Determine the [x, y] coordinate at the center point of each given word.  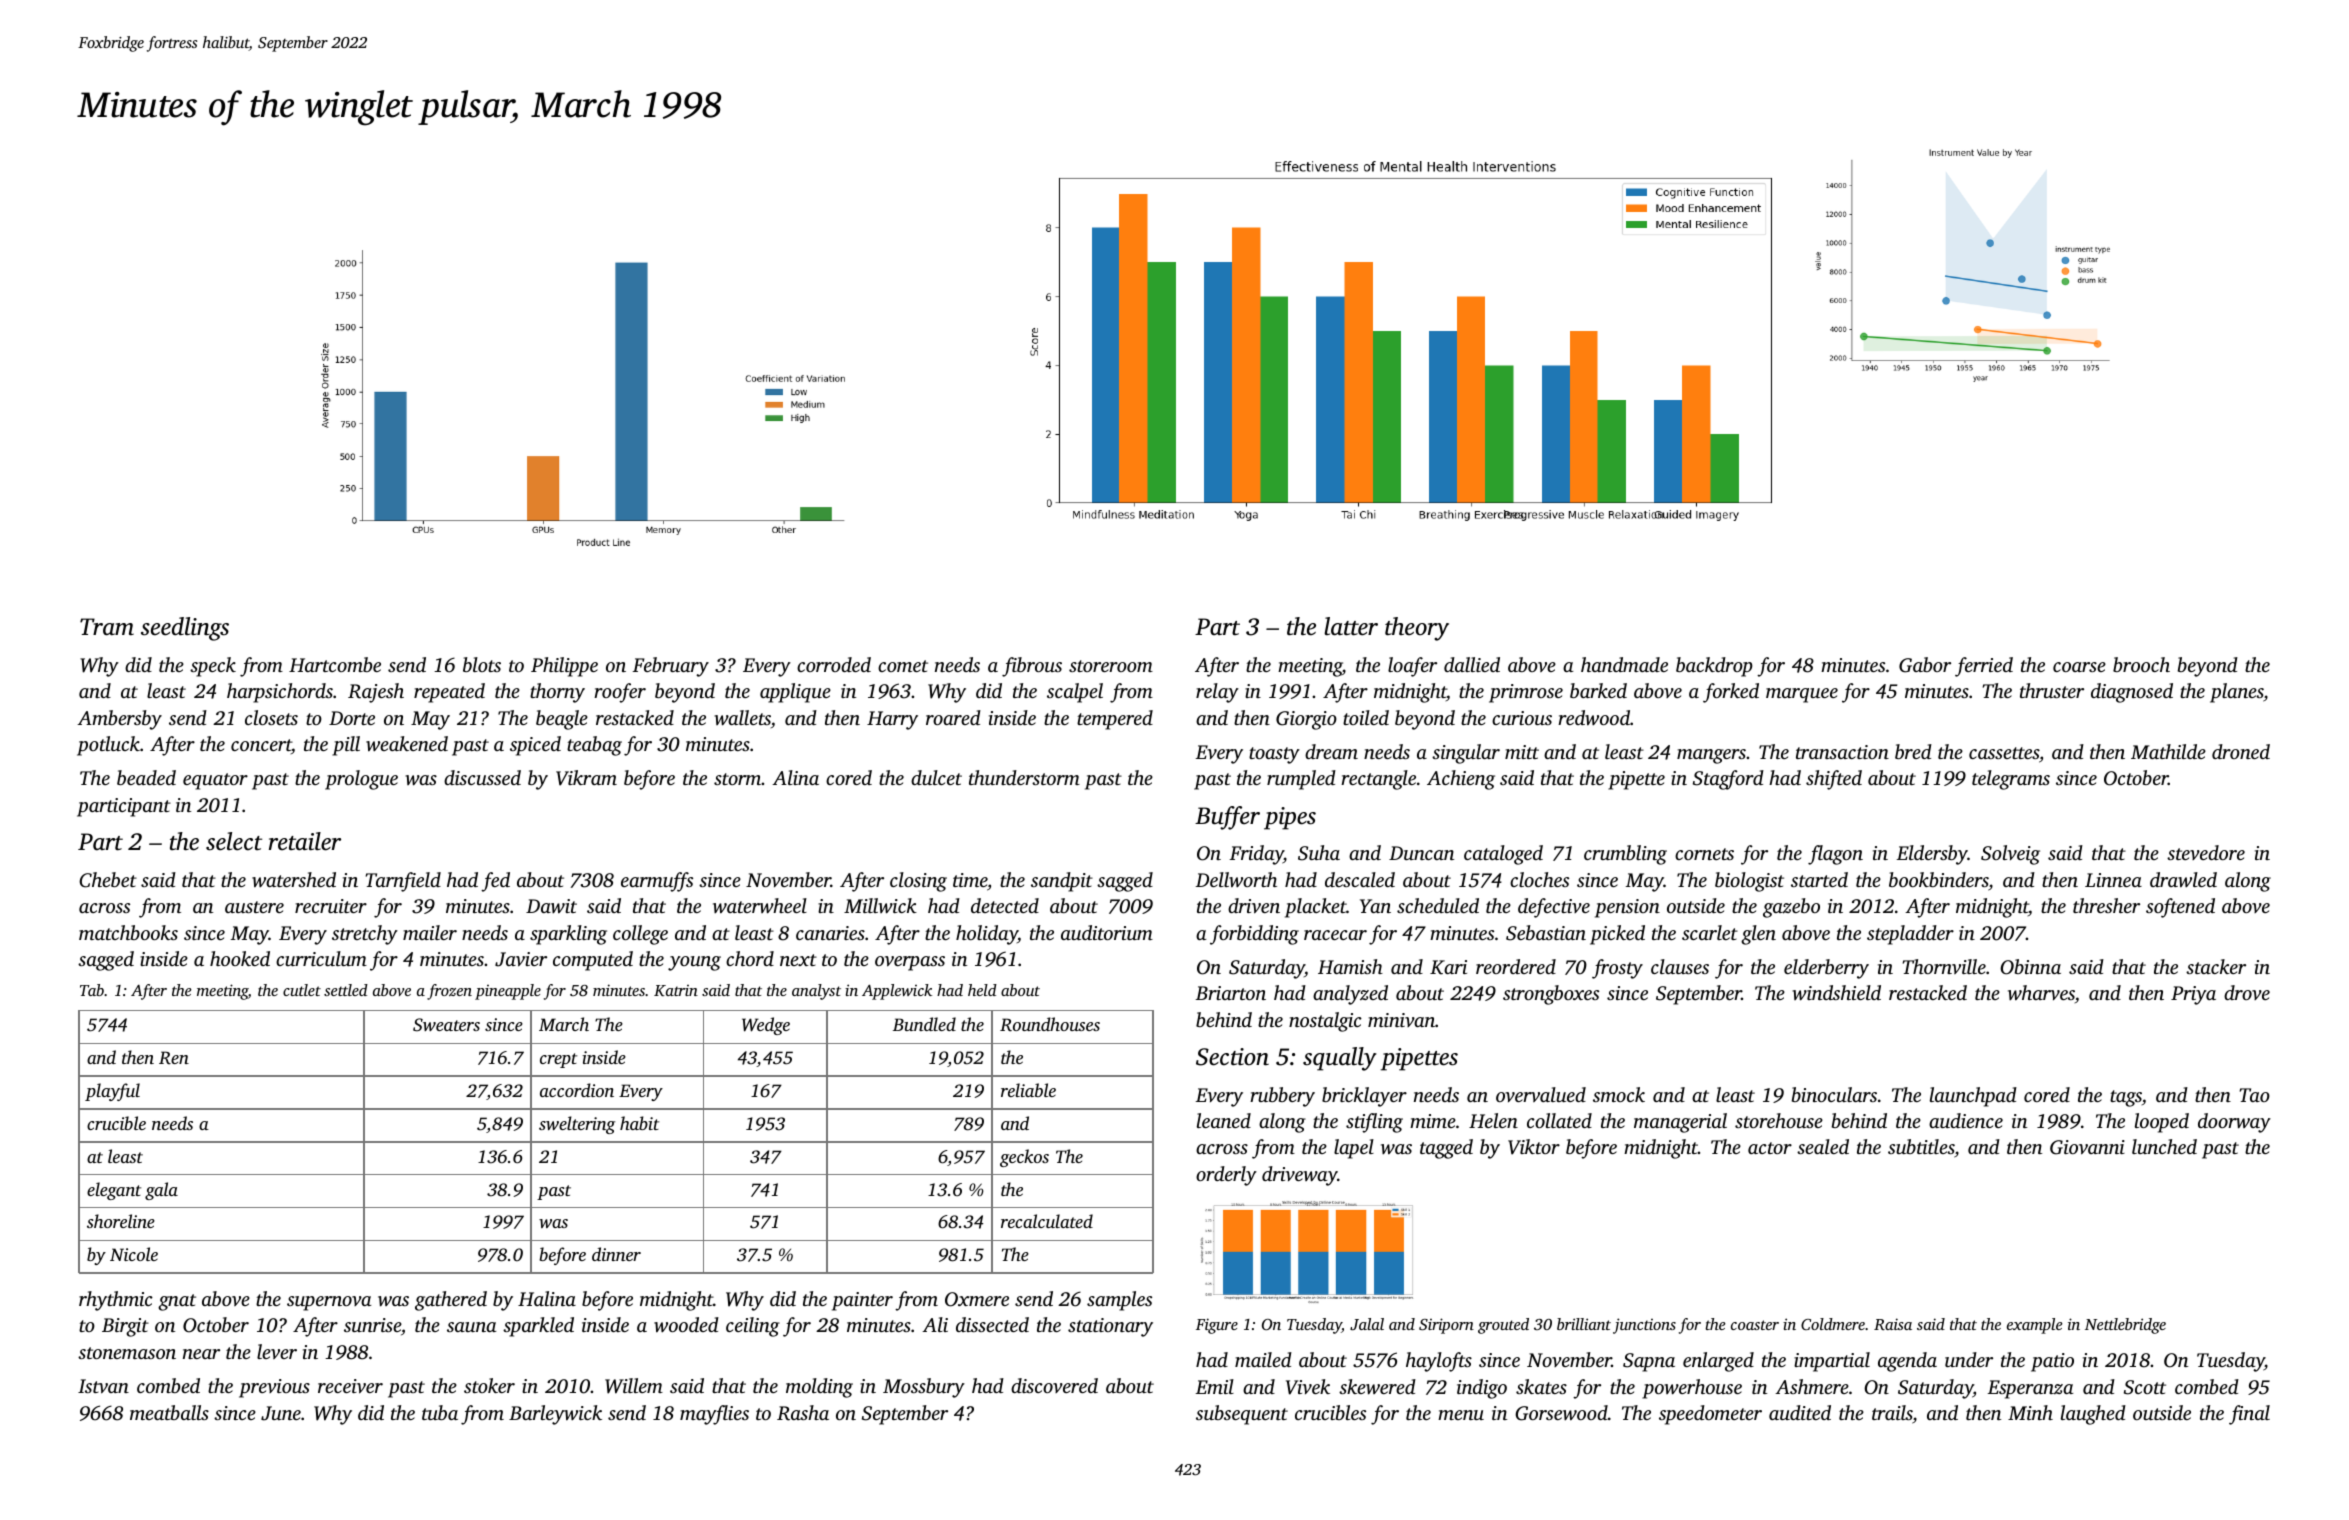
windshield [1836, 993]
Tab [92, 990]
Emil [1214, 1386]
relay [1217, 693]
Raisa [1893, 1324]
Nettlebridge [2125, 1326]
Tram [107, 627]
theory [1417, 629]
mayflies [714, 1415]
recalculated [1047, 1221]
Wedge [766, 1026]
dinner [616, 1254]
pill [346, 746]
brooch [2141, 664]
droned [2241, 751]
